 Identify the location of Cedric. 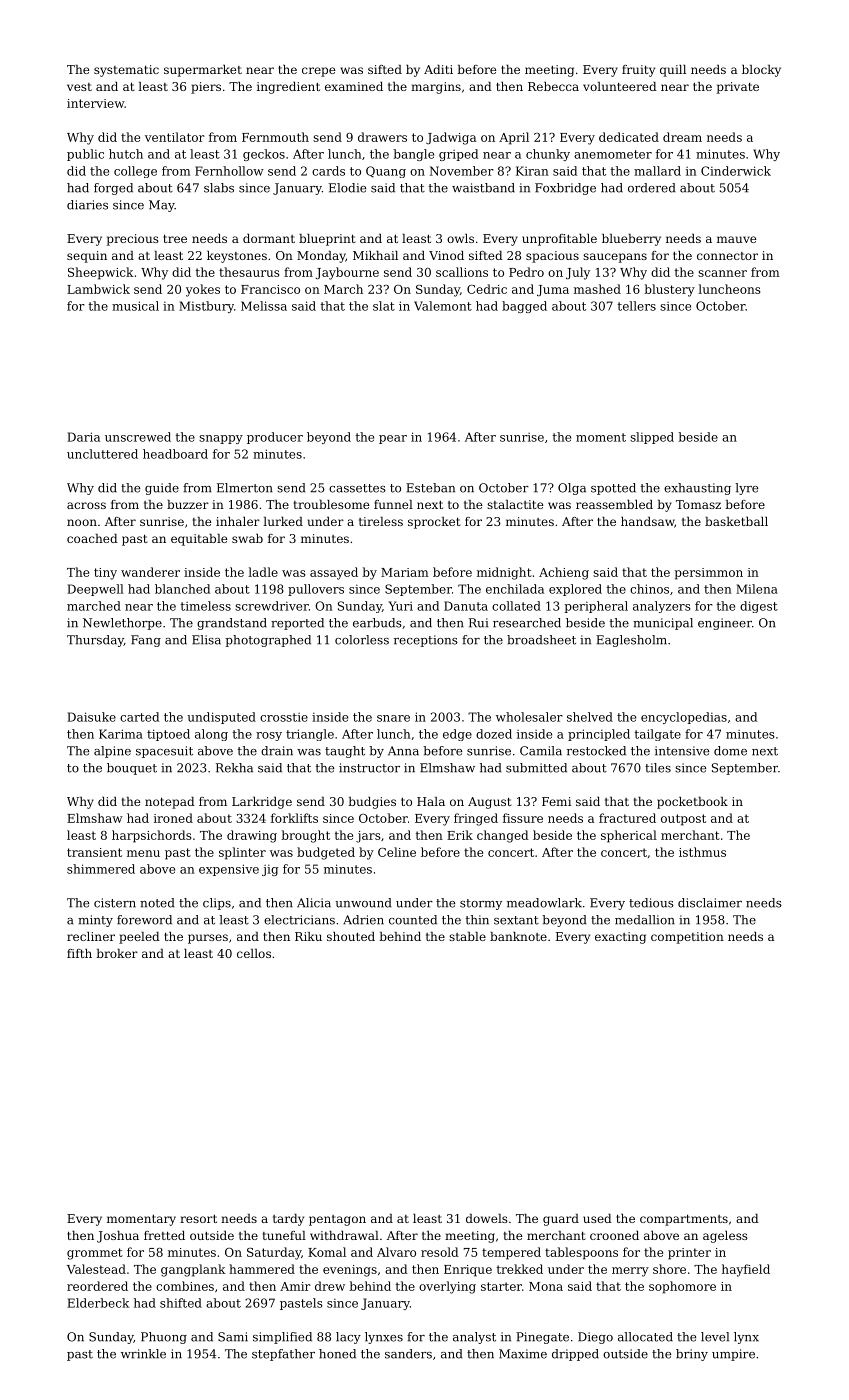
(487, 289).
